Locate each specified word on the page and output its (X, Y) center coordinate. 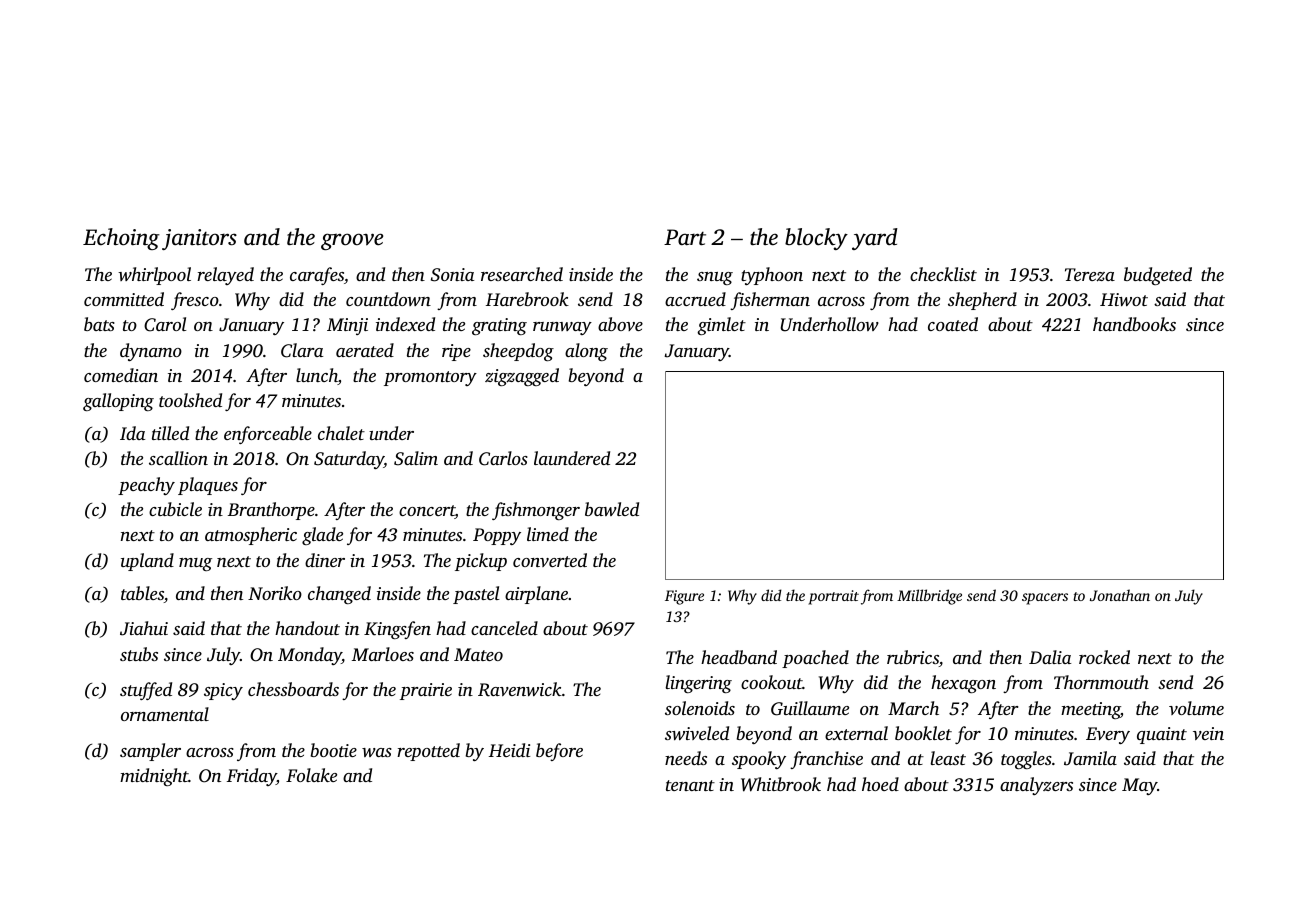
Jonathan (1120, 595)
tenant (690, 785)
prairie (426, 691)
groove (352, 241)
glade (322, 536)
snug (715, 278)
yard (875, 239)
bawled (612, 509)
